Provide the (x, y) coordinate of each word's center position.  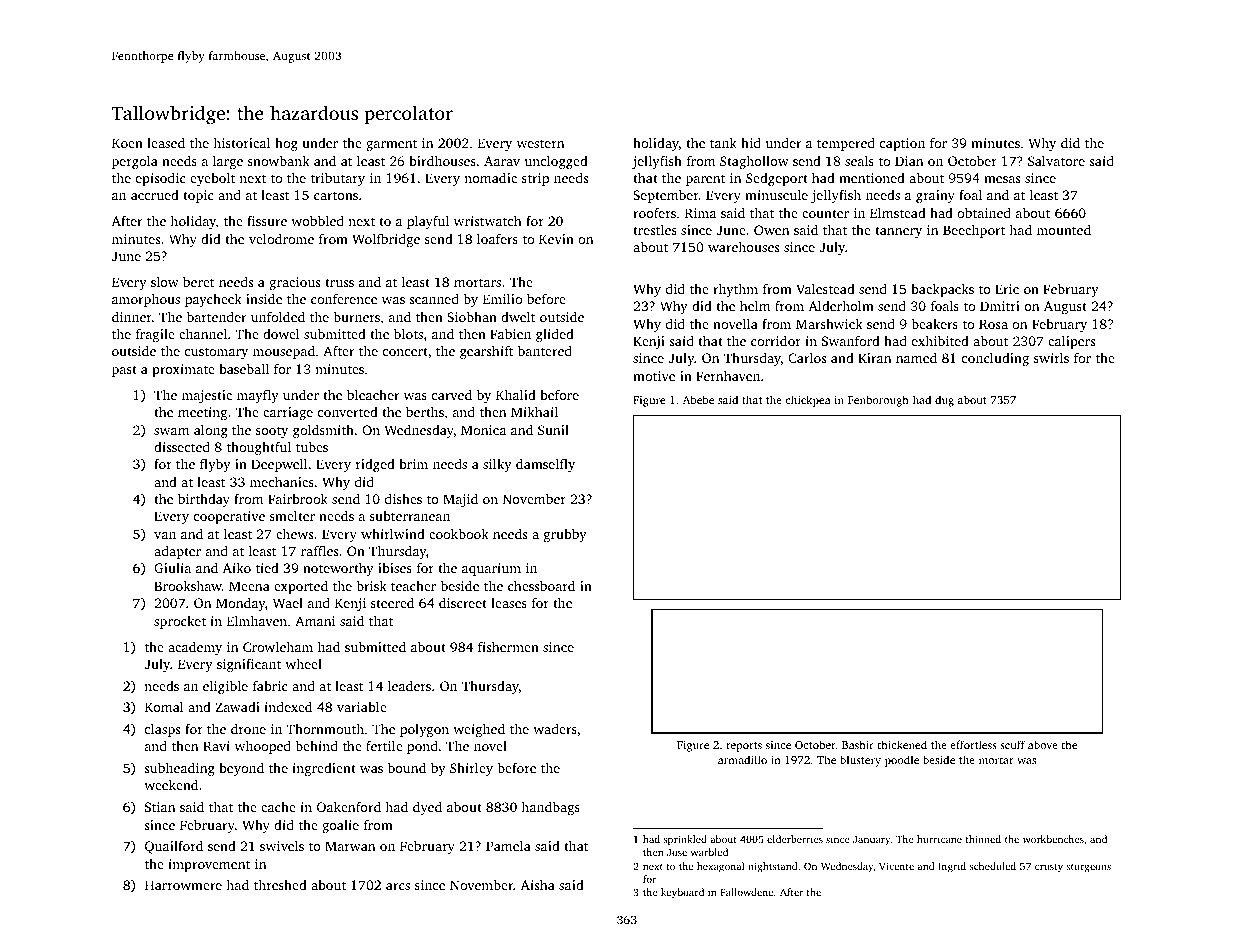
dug (944, 401)
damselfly (545, 465)
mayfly (258, 396)
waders (555, 728)
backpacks (942, 290)
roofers (654, 213)
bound (407, 767)
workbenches (1053, 839)
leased (166, 142)
